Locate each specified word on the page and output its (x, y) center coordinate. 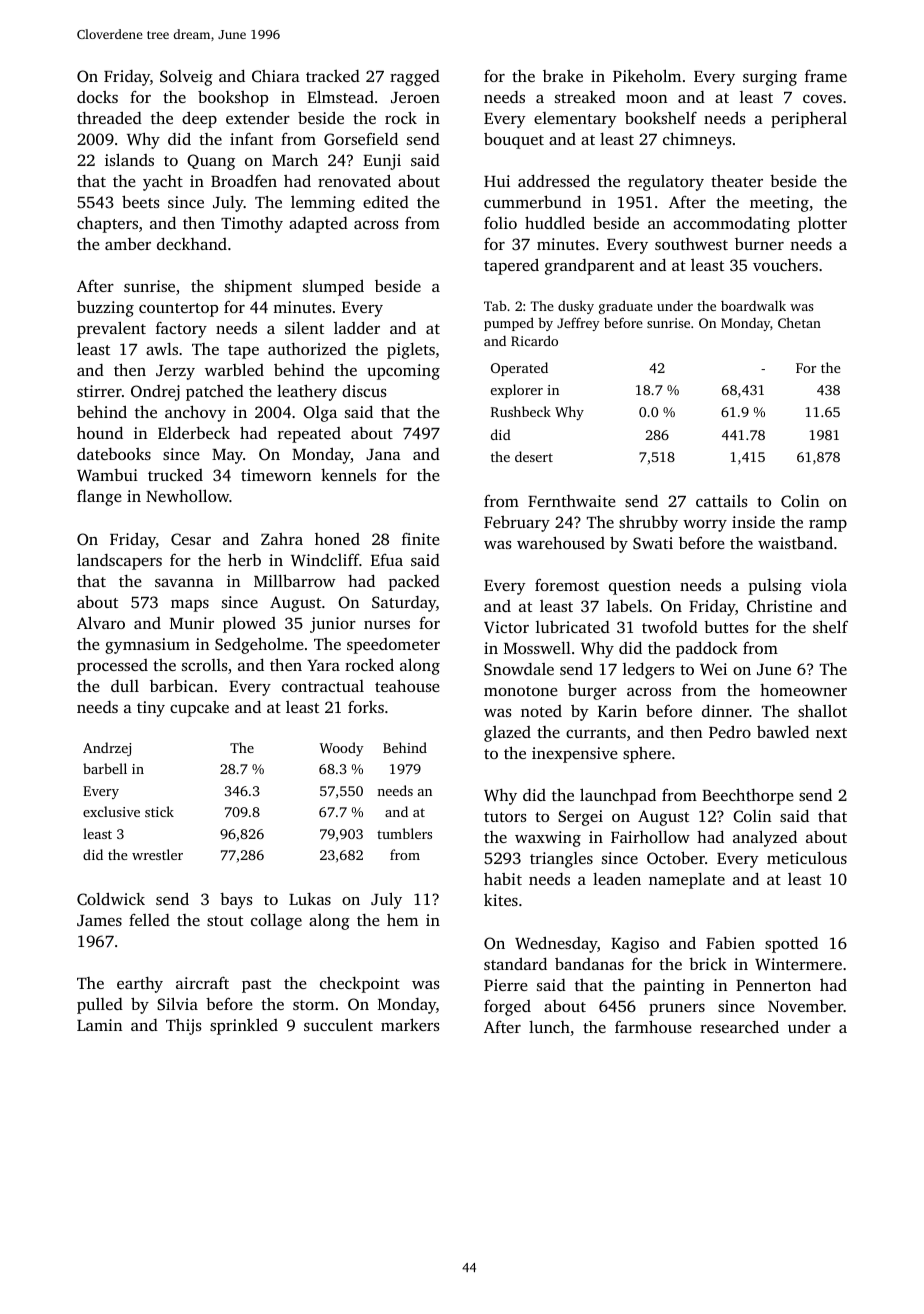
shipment (258, 288)
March (295, 159)
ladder (357, 327)
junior (333, 625)
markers (410, 1024)
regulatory (666, 183)
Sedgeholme (259, 645)
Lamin (99, 1025)
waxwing (548, 839)
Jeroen (415, 97)
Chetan (799, 322)
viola (829, 584)
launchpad (618, 796)
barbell (105, 768)
